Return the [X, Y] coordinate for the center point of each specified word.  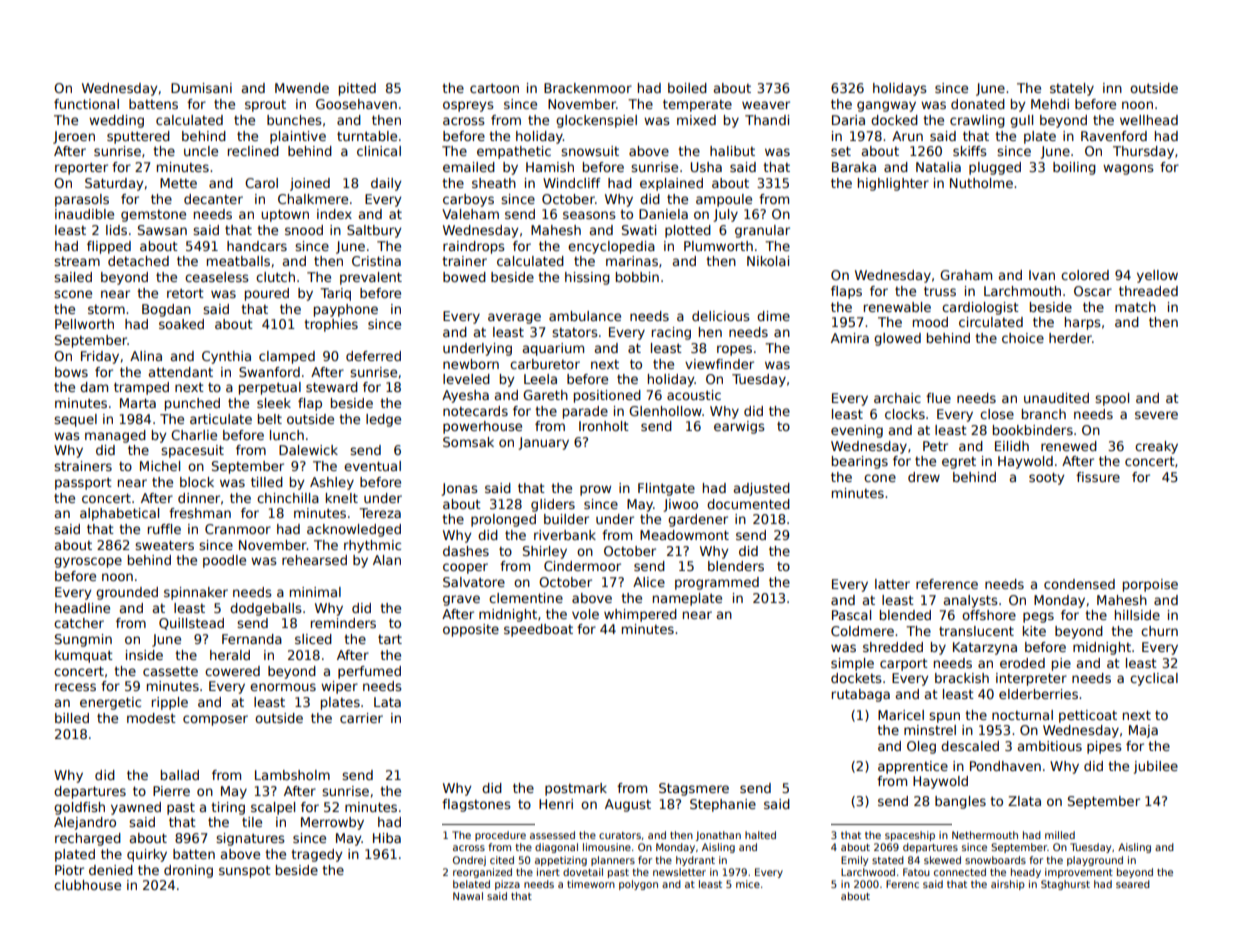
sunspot [245, 872]
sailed [73, 277]
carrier [361, 718]
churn [1159, 631]
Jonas [459, 489]
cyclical [1154, 679]
